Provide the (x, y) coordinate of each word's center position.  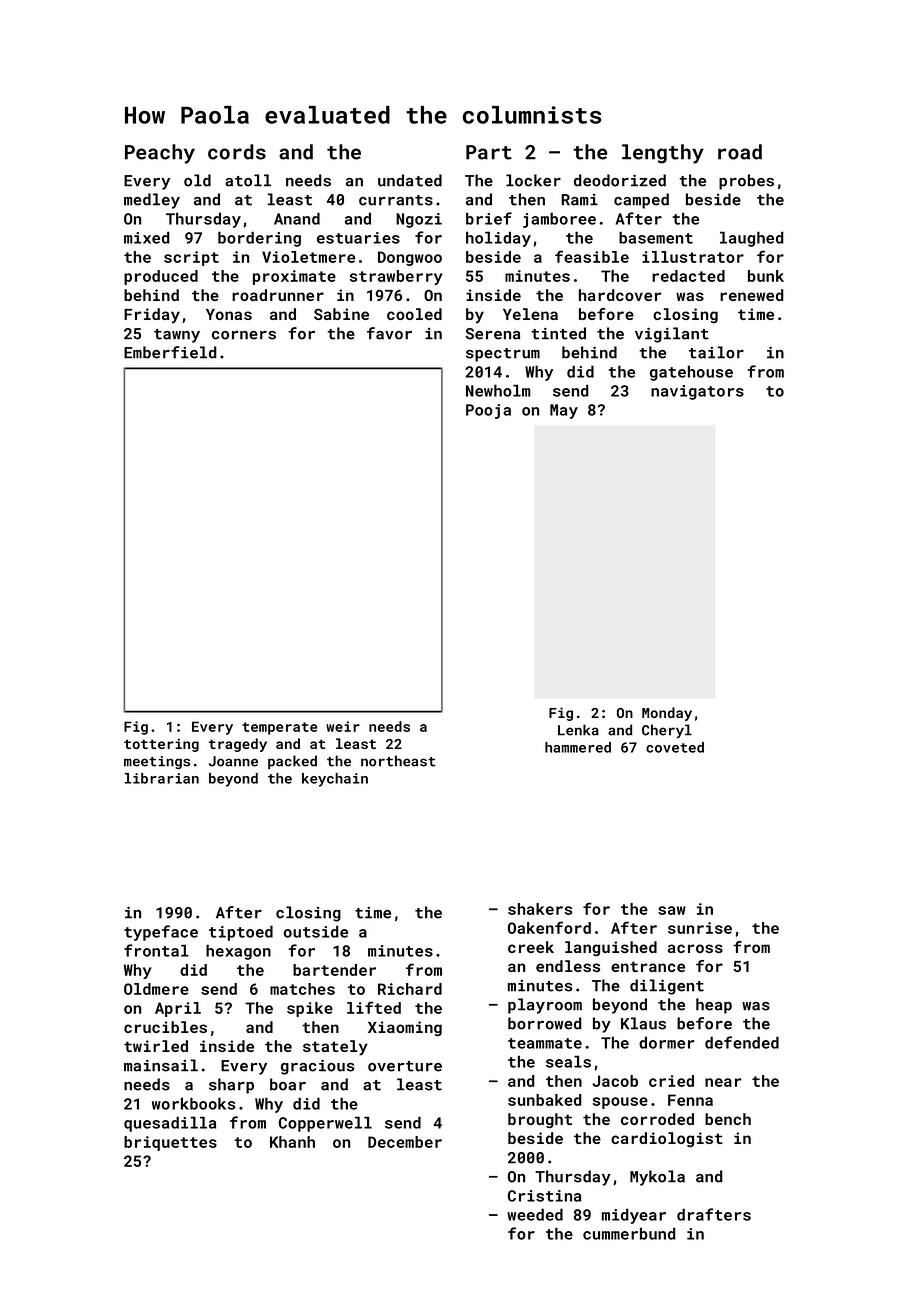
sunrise (700, 928)
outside (316, 931)
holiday (498, 239)
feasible (592, 256)
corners (244, 335)
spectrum (503, 355)
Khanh (292, 1142)
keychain (335, 780)
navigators (697, 392)
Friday (152, 316)
